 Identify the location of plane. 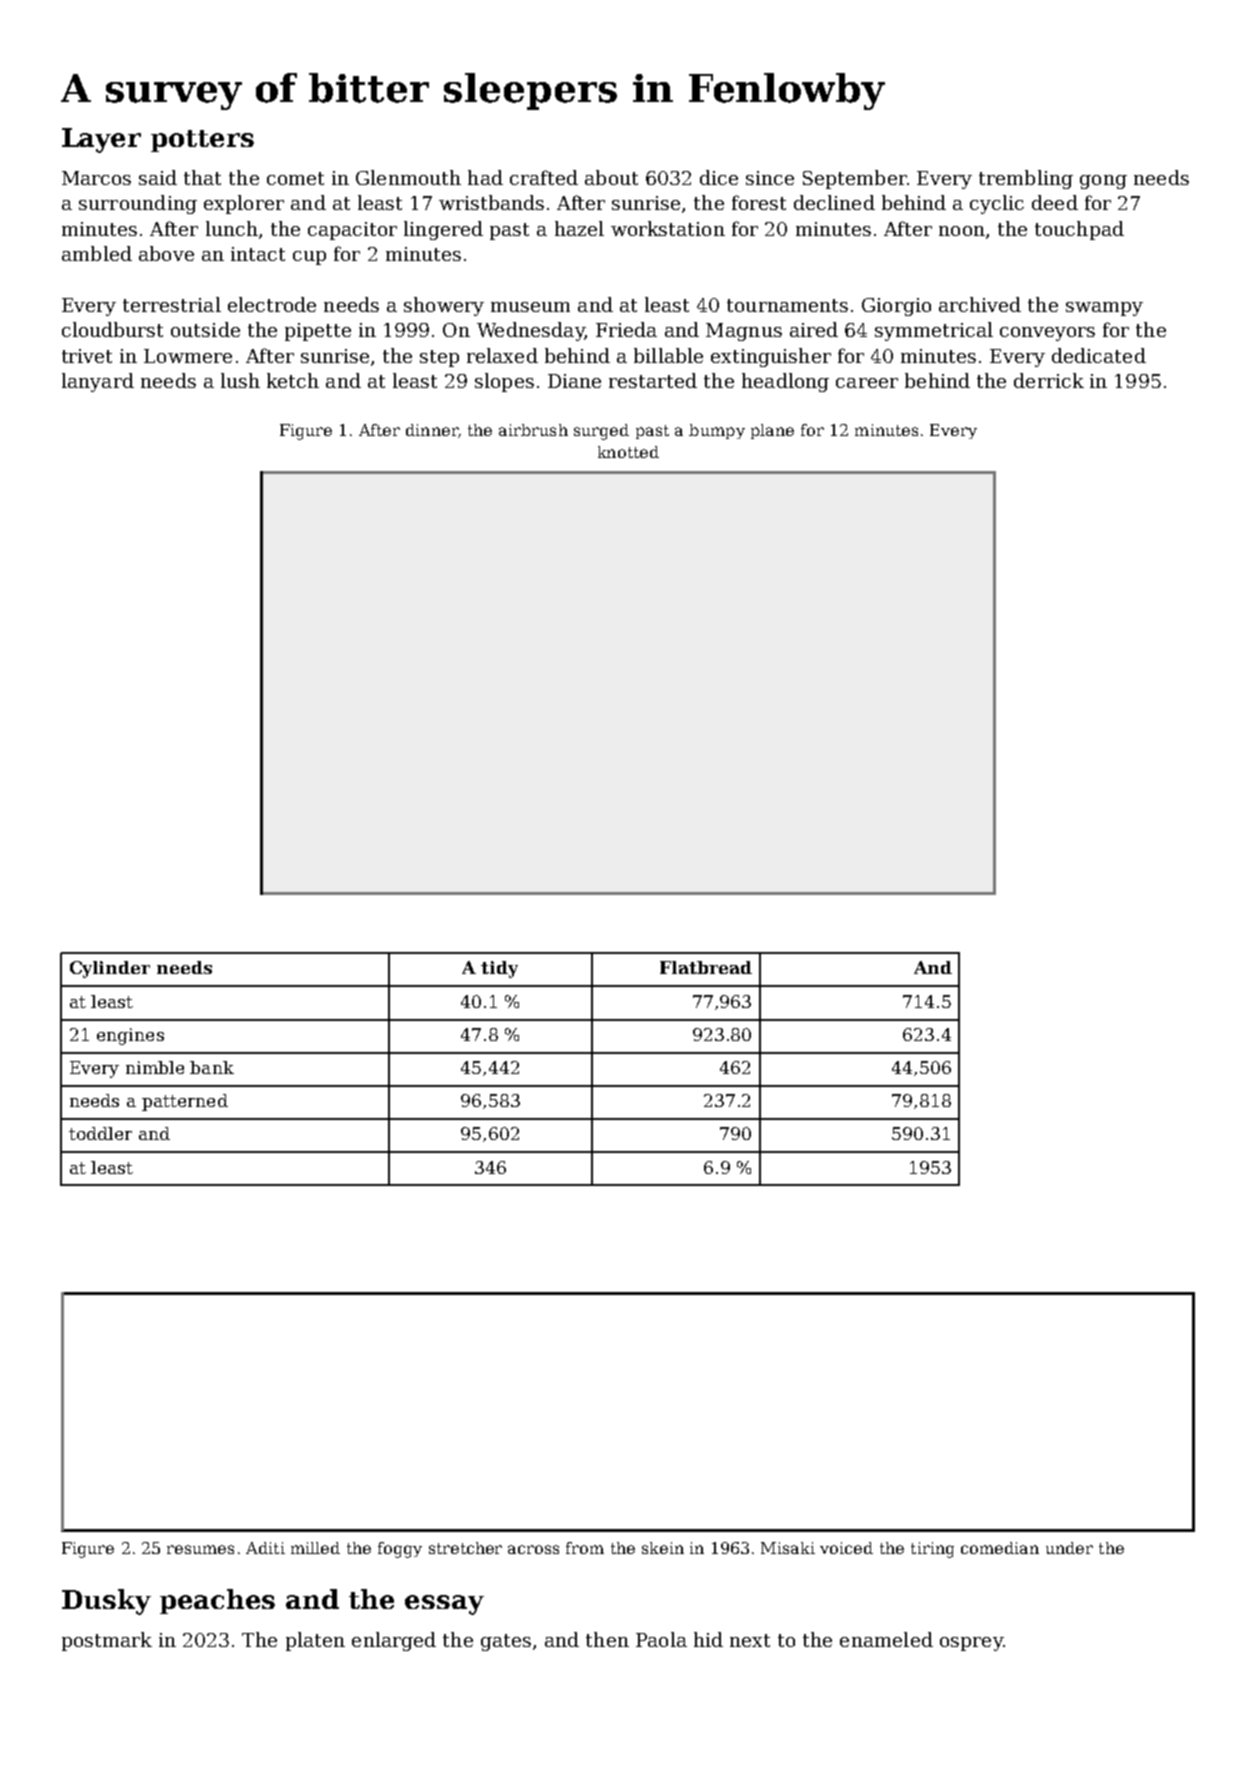
(772, 431).
